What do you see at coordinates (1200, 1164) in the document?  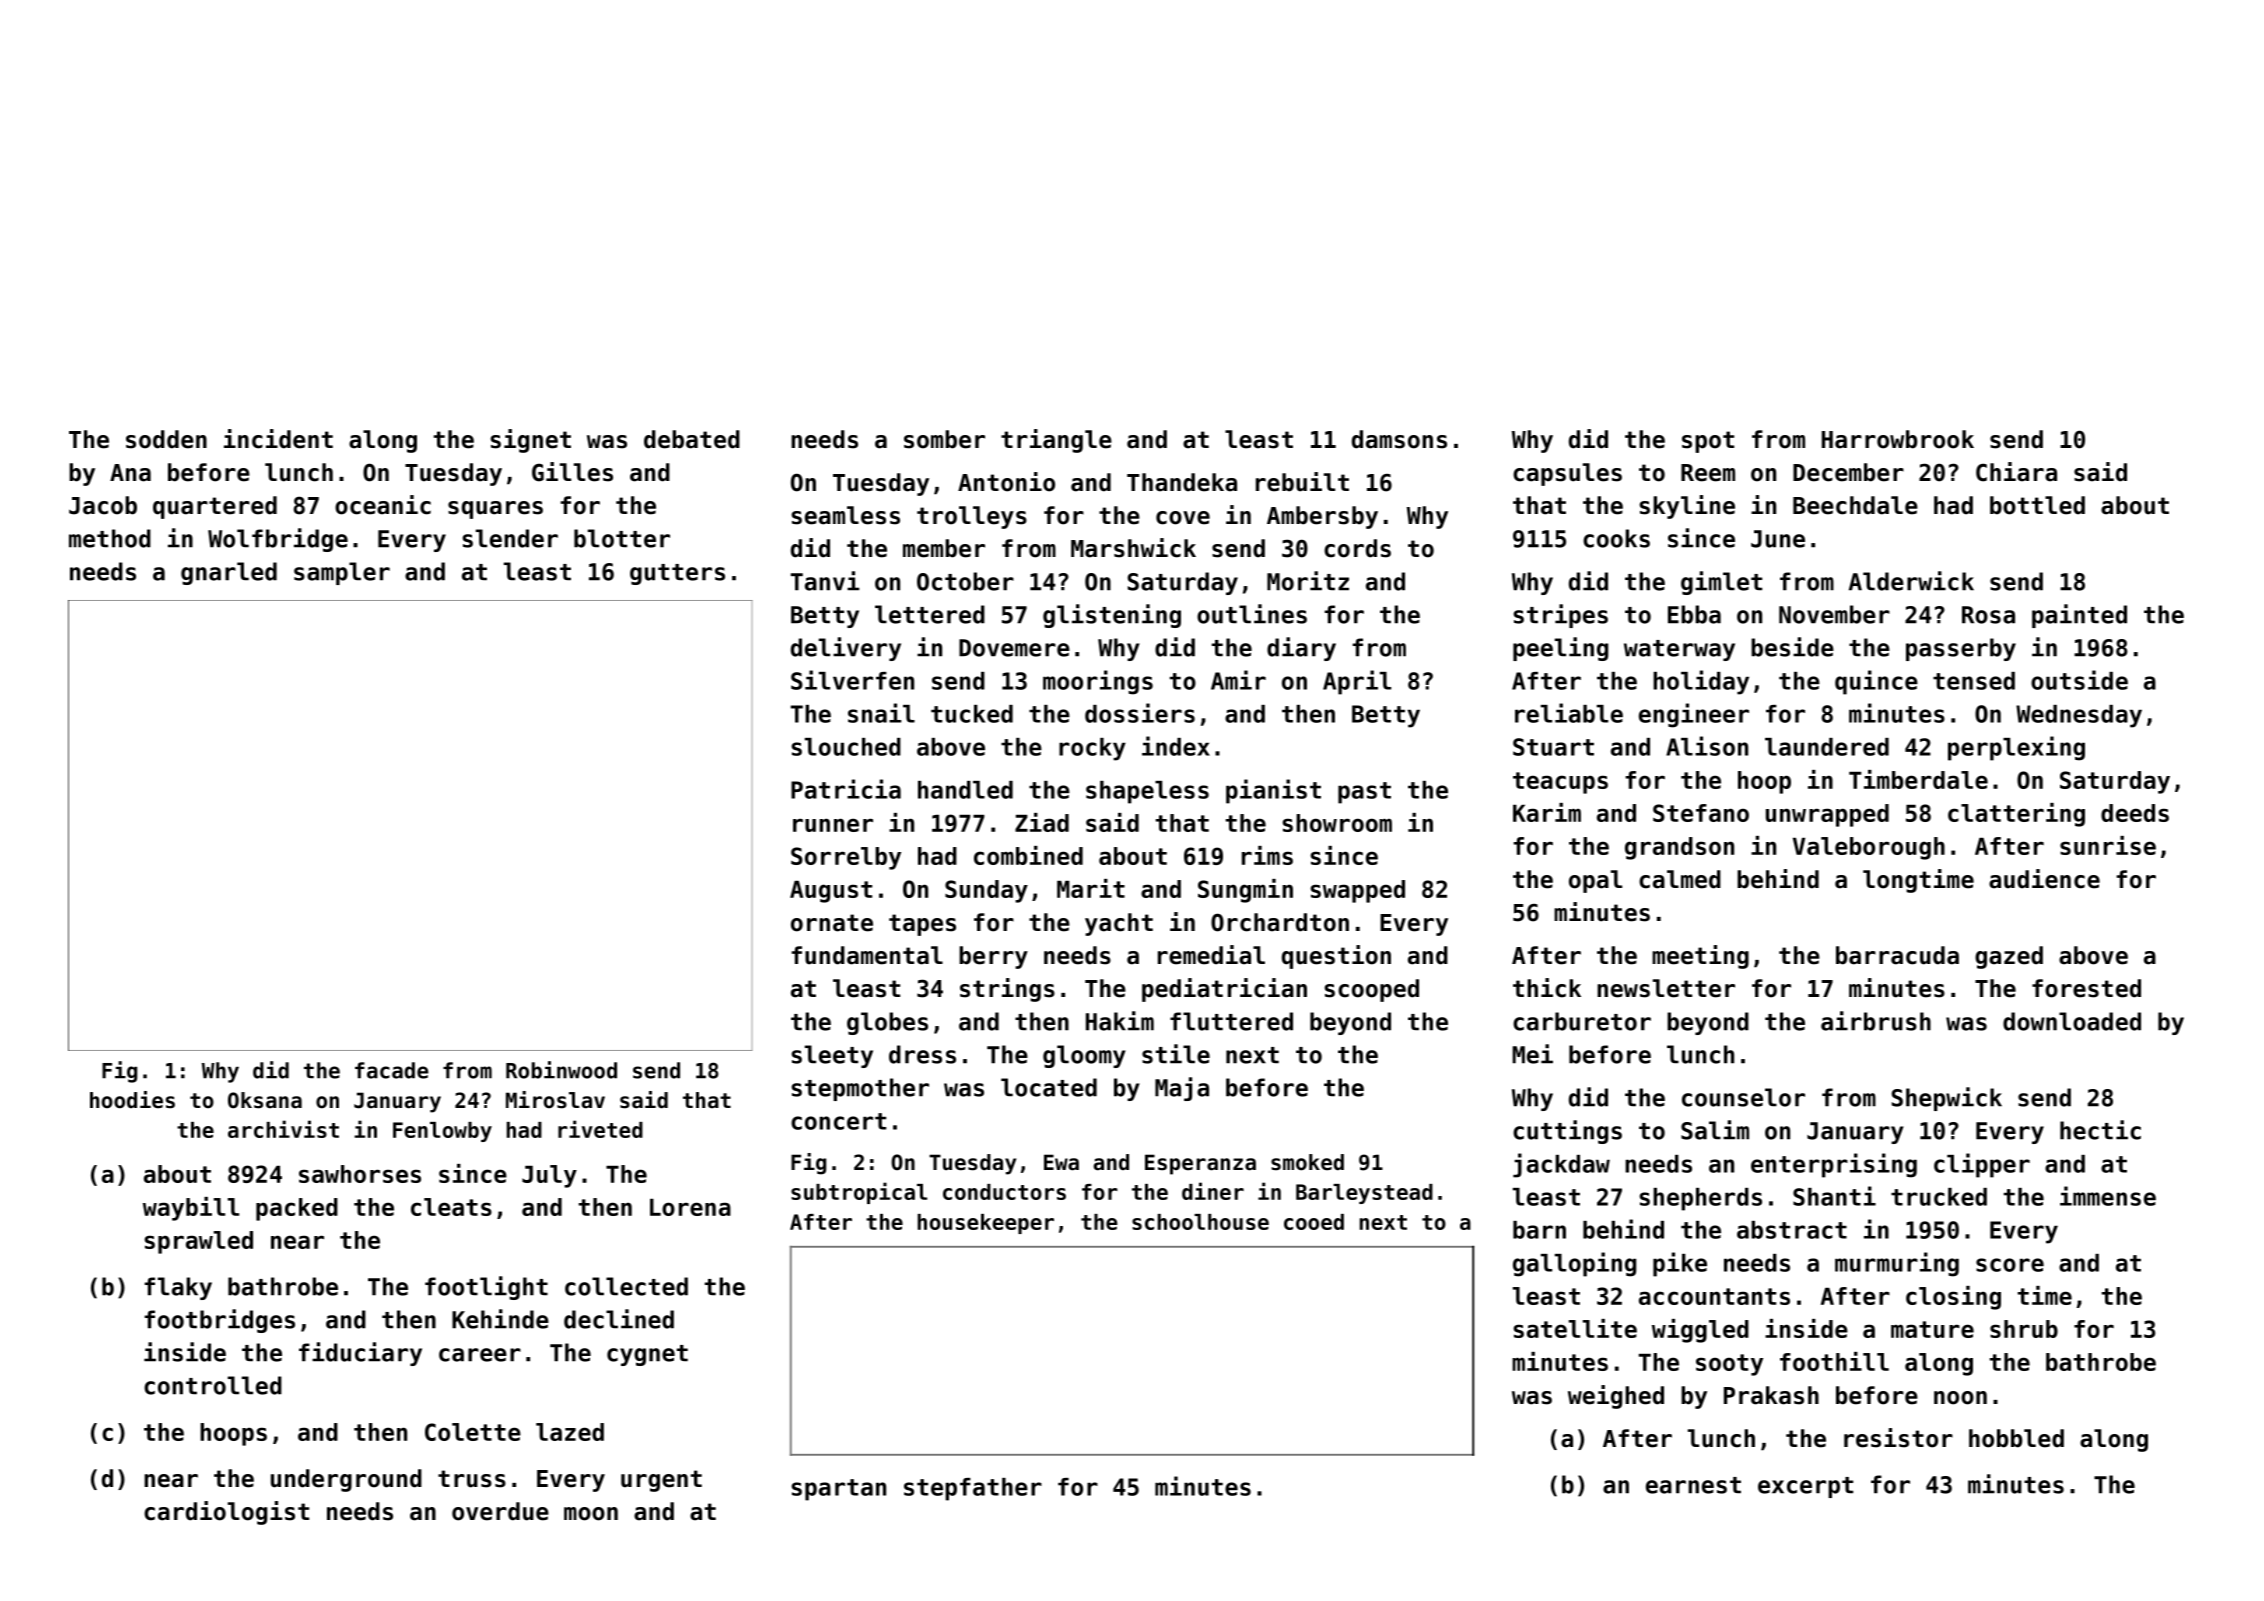 I see `Esperanza` at bounding box center [1200, 1164].
